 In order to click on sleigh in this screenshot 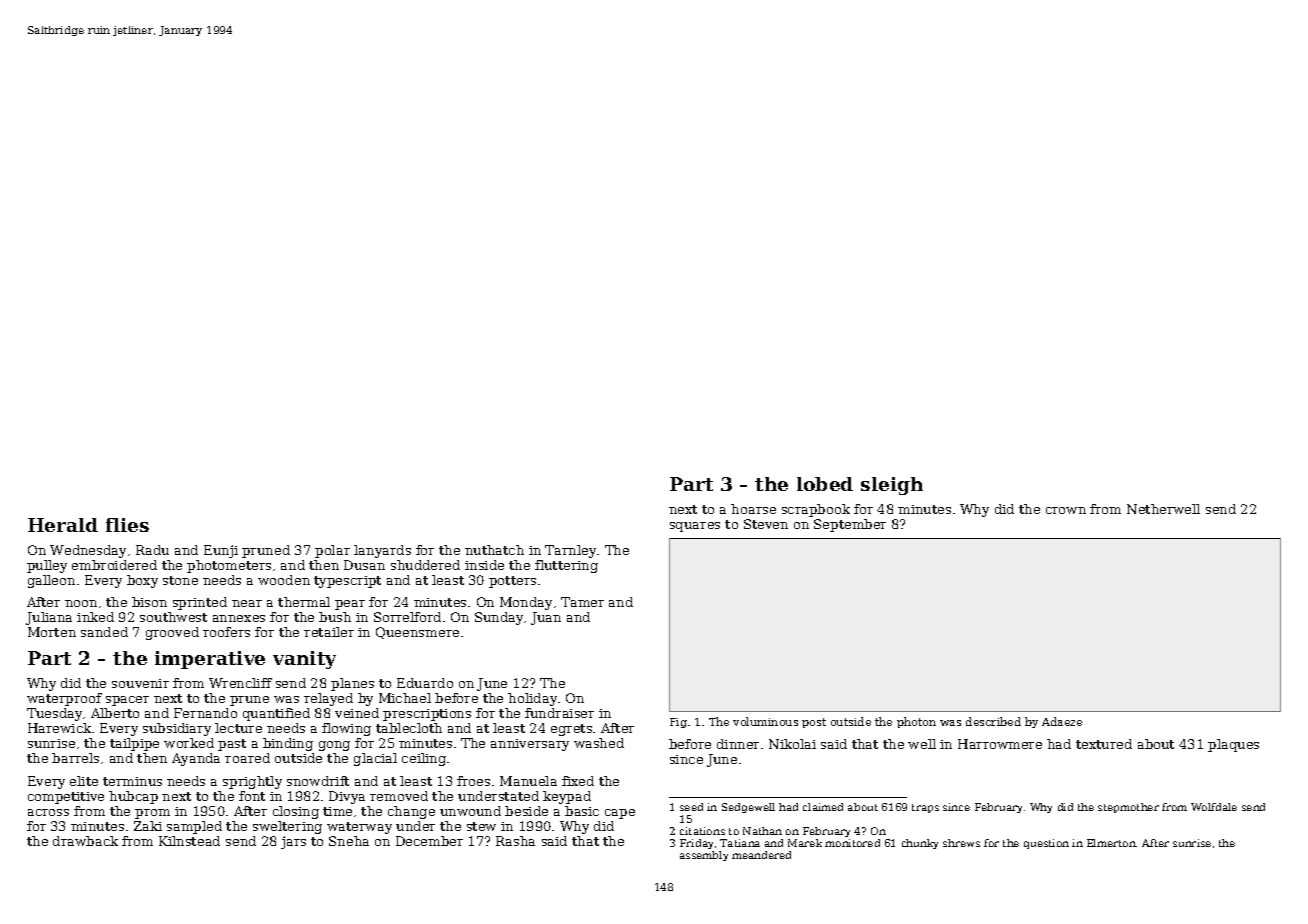, I will do `click(892, 486)`.
